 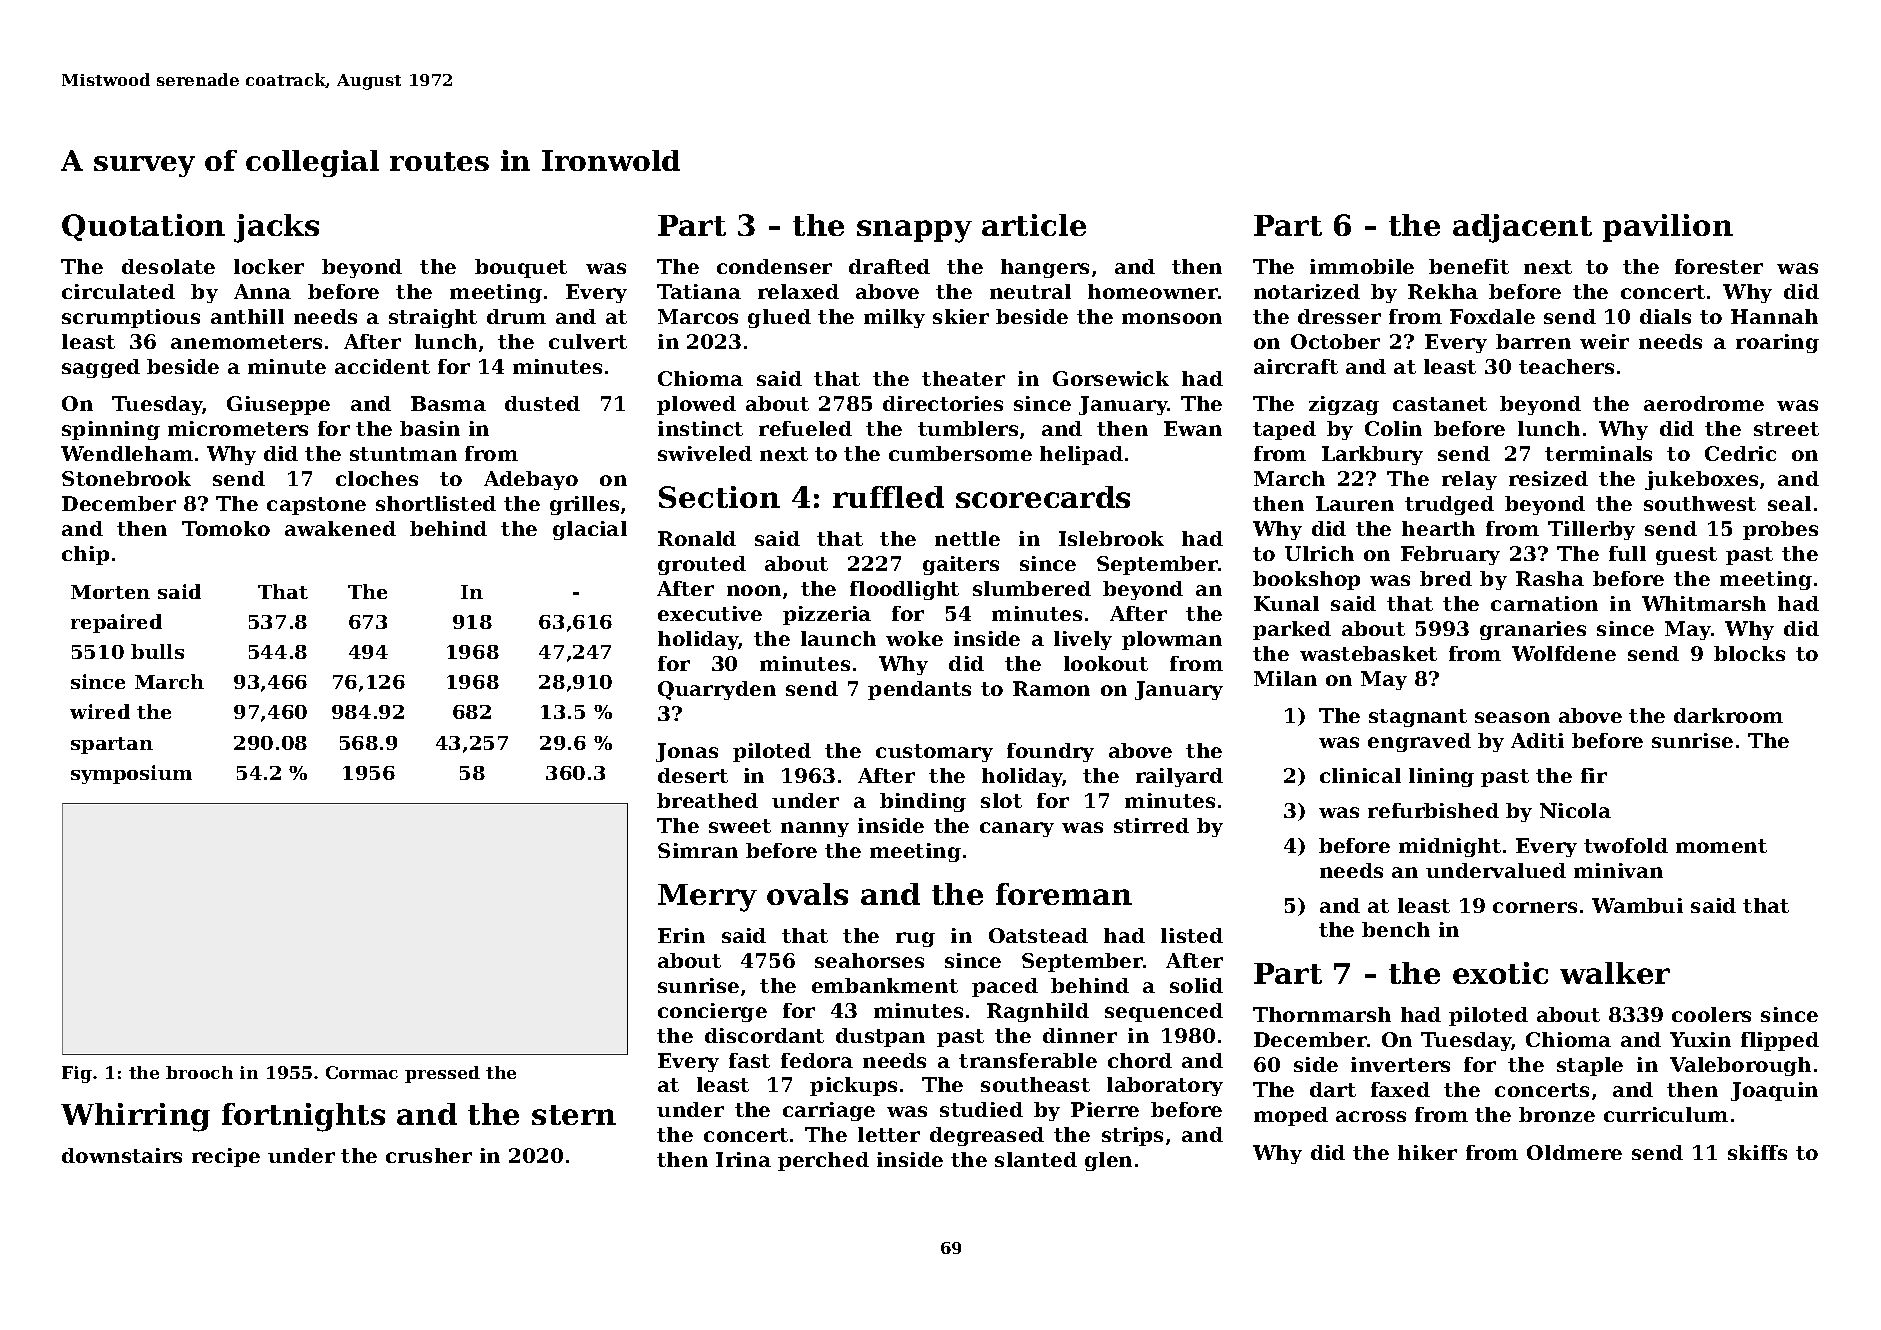 I want to click on brooch, so click(x=199, y=1072).
